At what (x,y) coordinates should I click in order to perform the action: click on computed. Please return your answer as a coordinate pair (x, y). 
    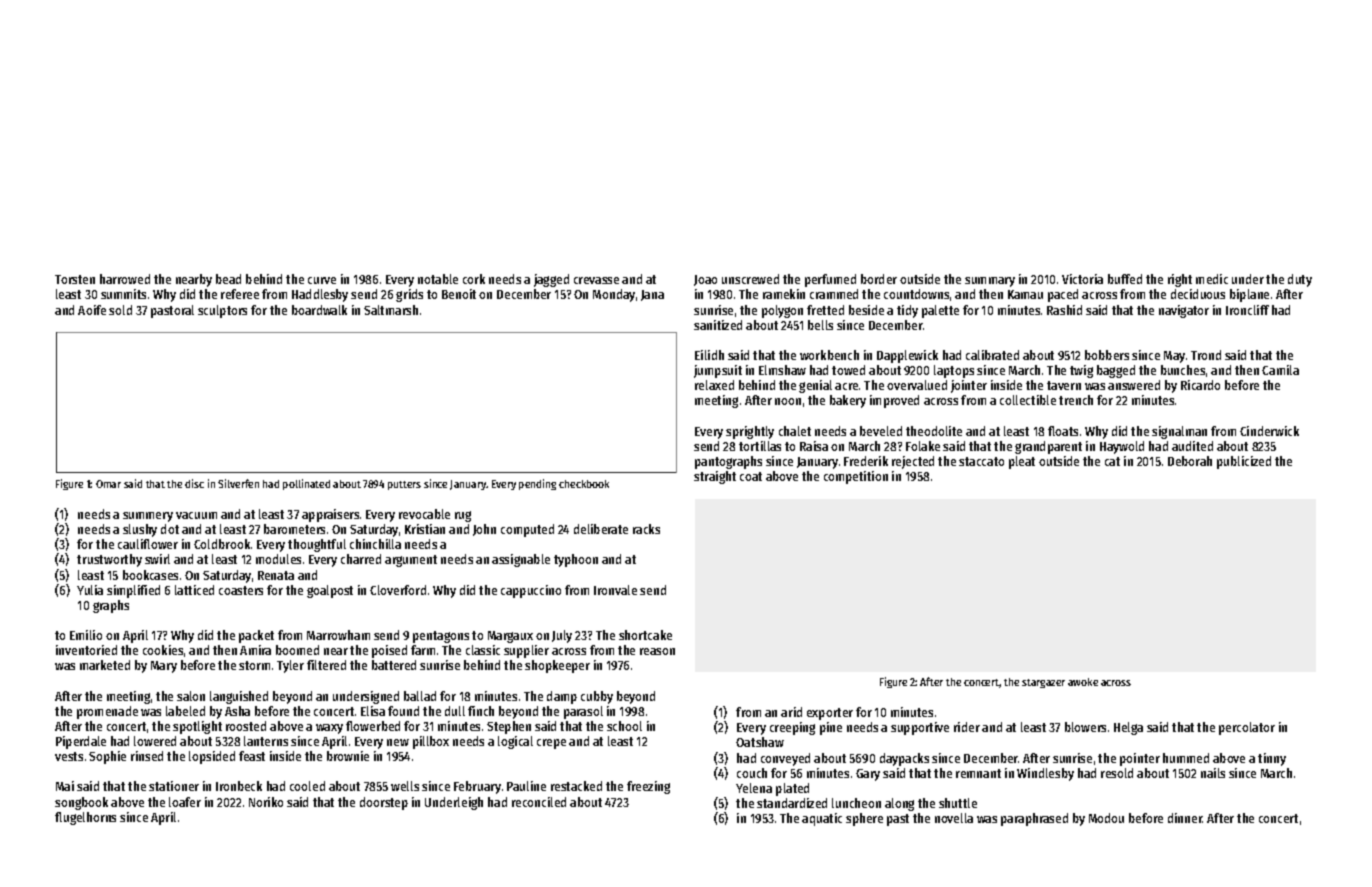
    Looking at the image, I should click on (527, 530).
